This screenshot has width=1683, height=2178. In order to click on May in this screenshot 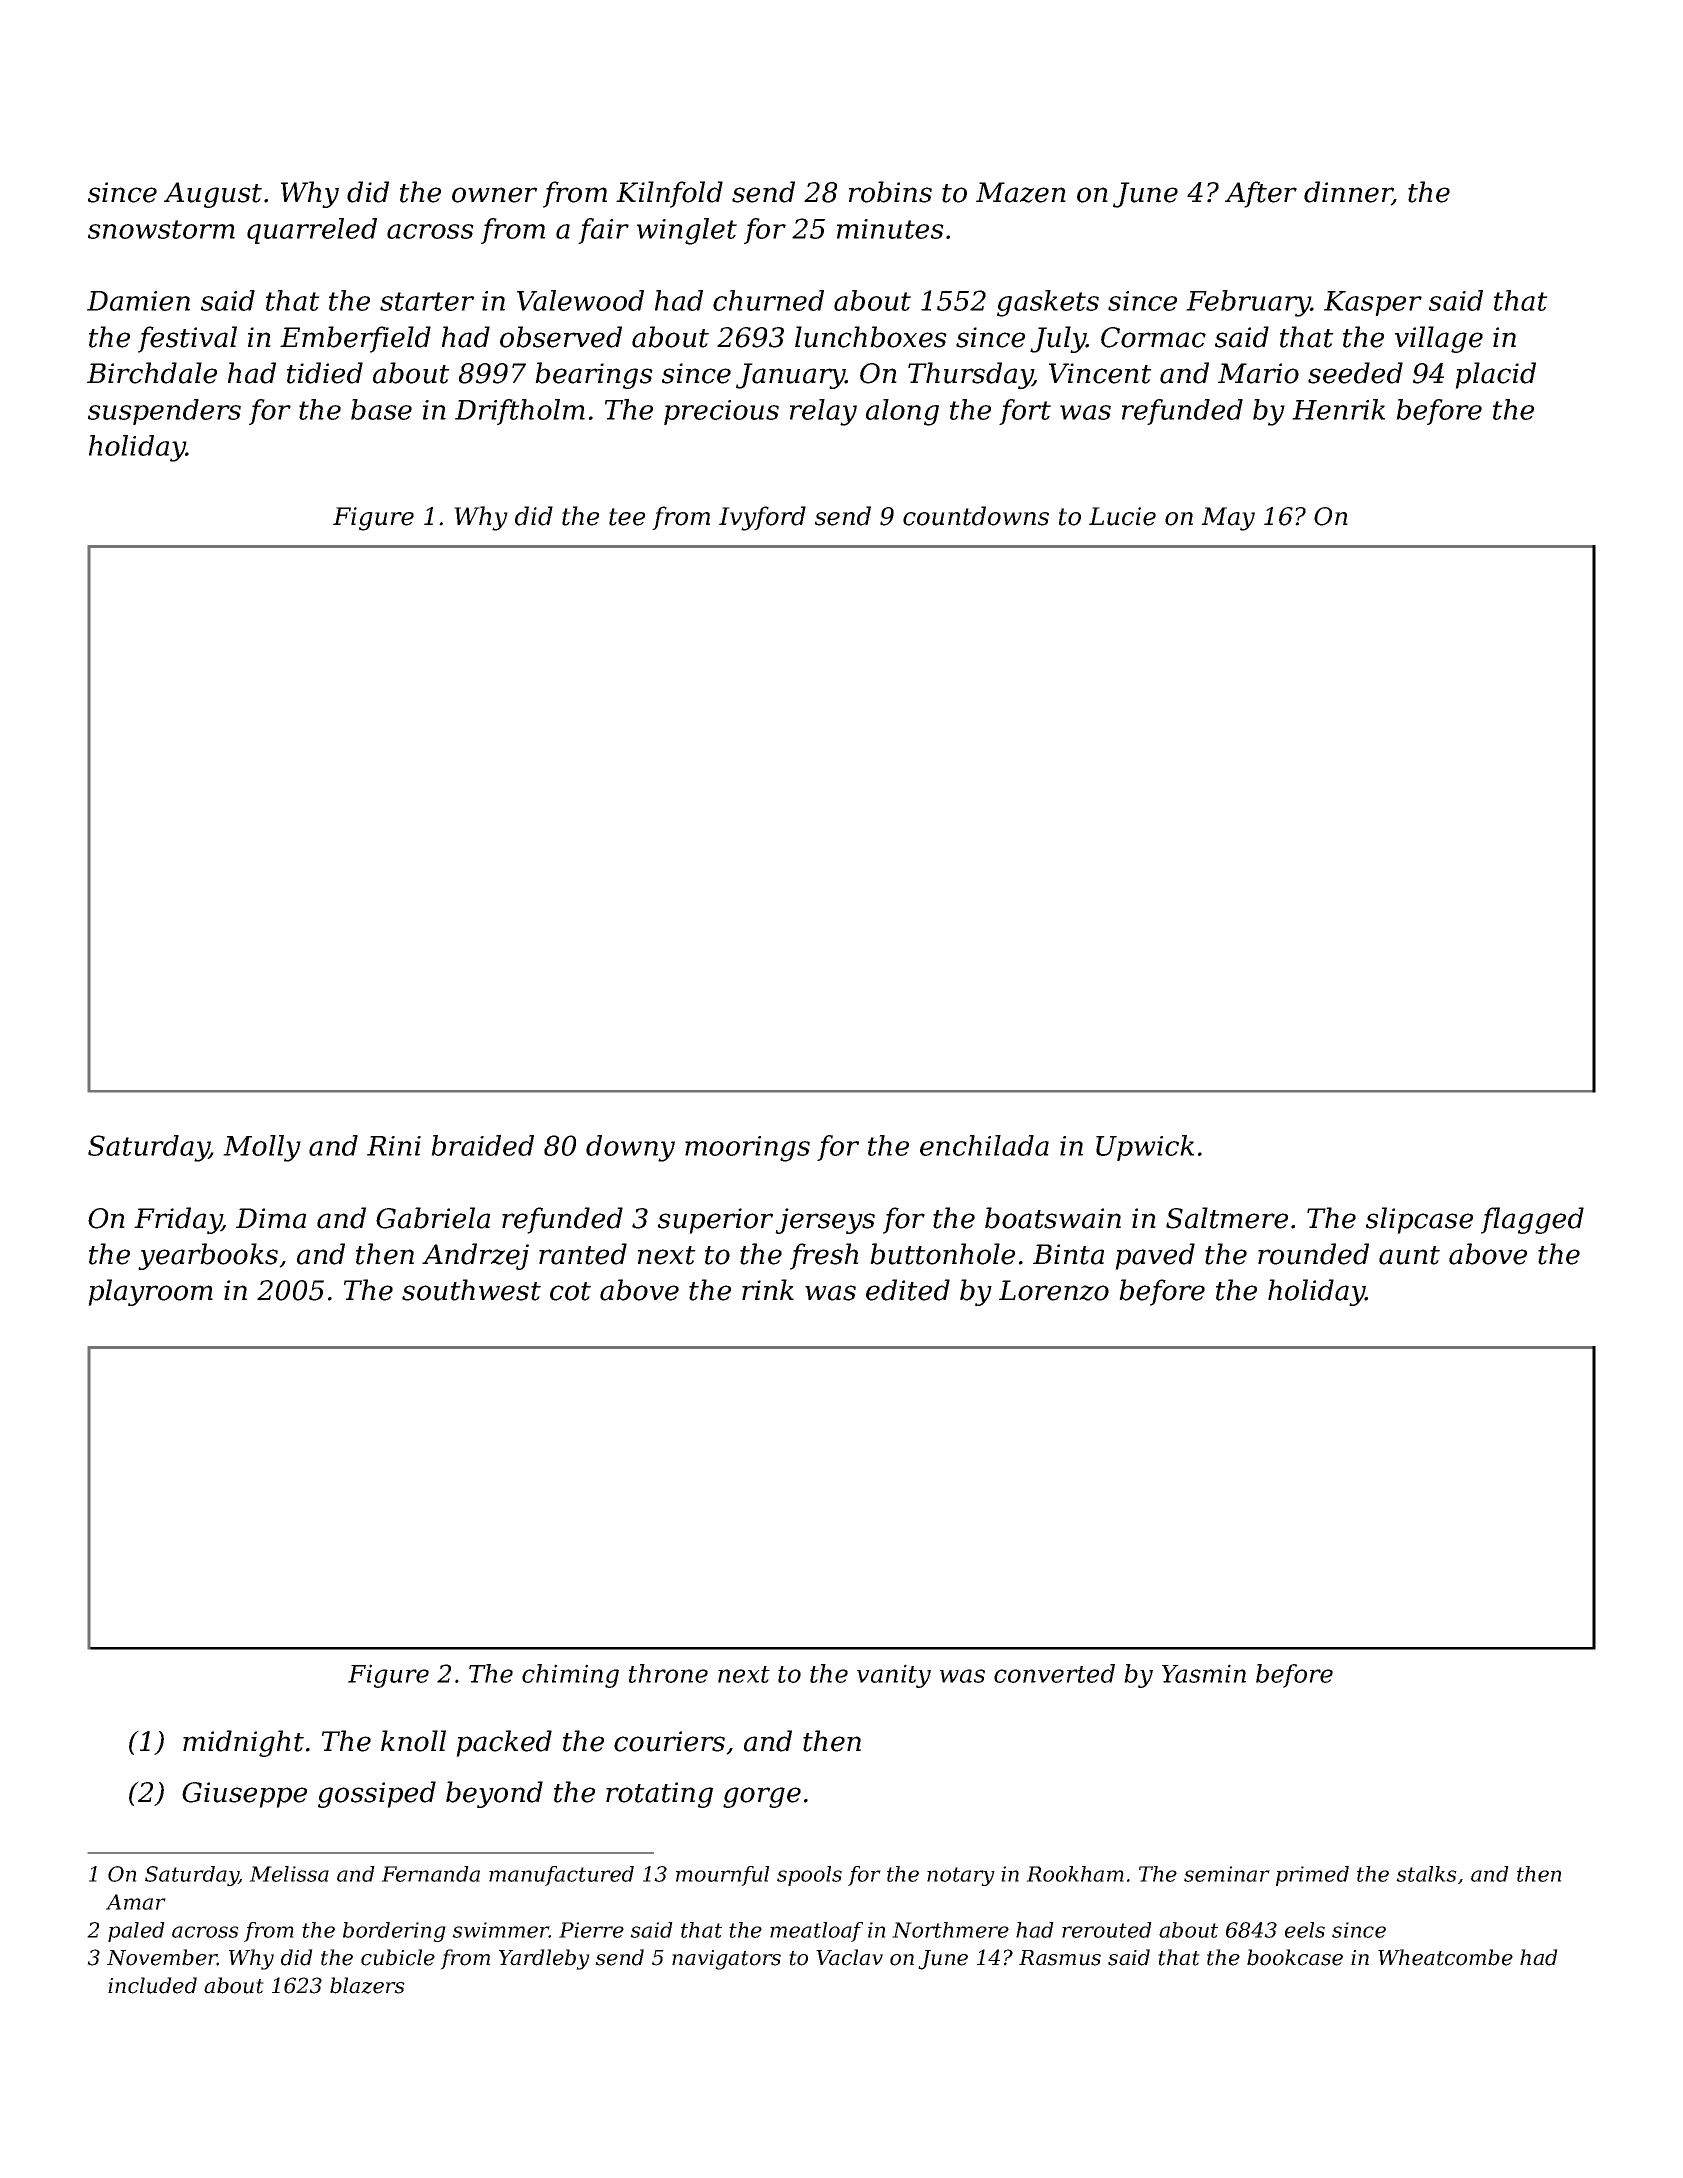, I will do `click(1228, 519)`.
